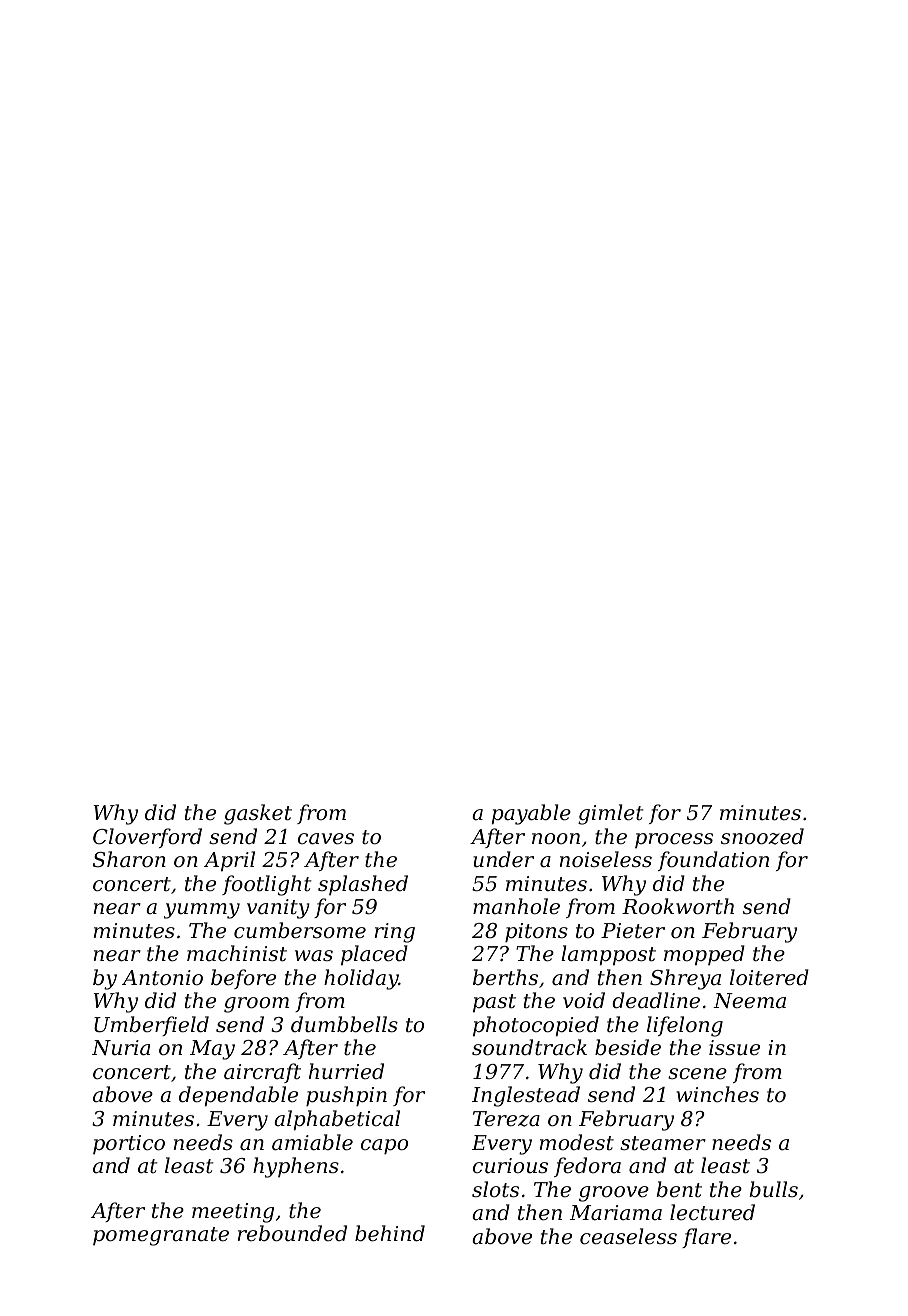 The width and height of the image is (908, 1316). Describe the element at coordinates (529, 1047) in the image. I see `soundtrack` at that location.
